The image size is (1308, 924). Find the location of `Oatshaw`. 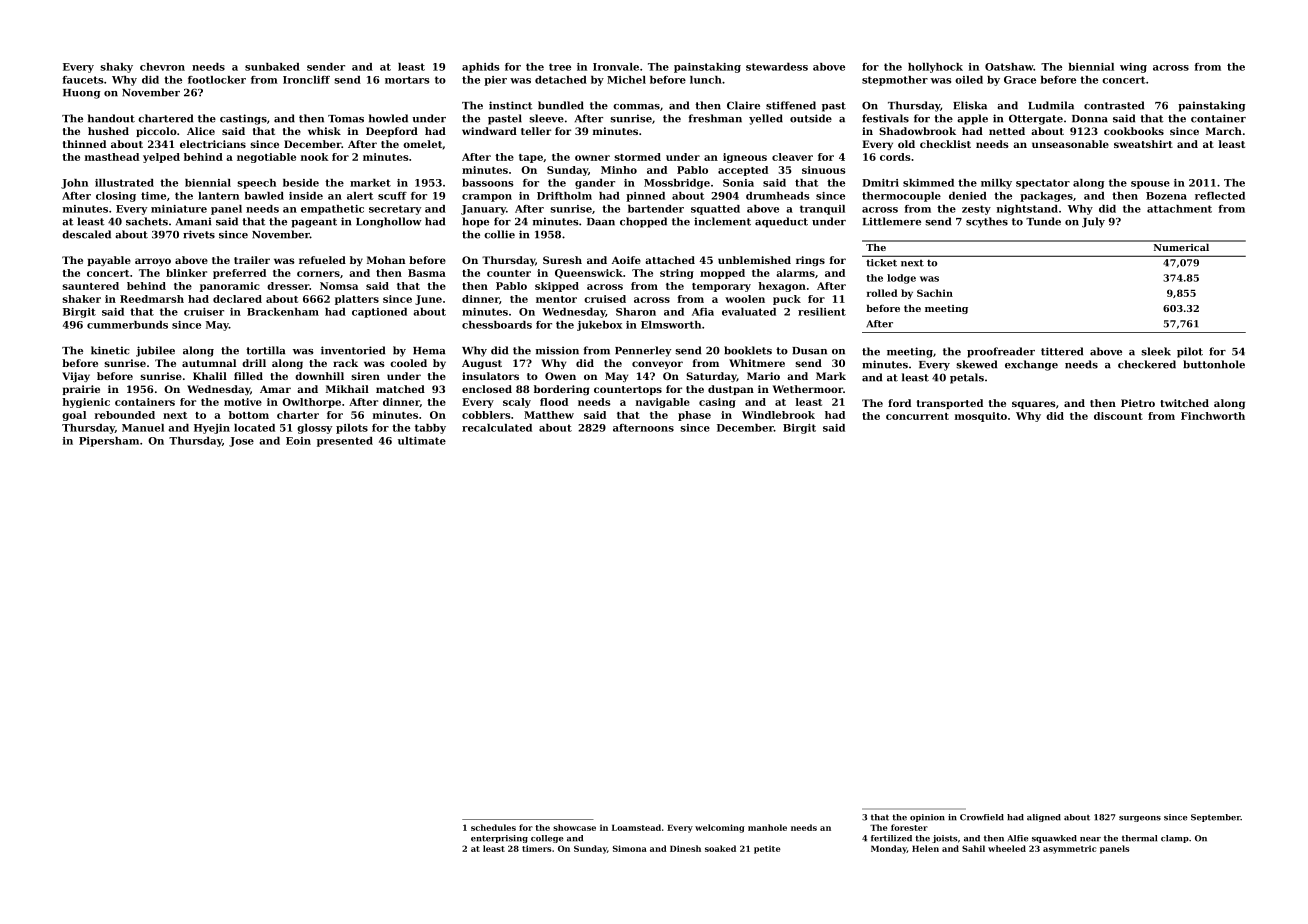

Oatshaw is located at coordinates (1009, 67).
